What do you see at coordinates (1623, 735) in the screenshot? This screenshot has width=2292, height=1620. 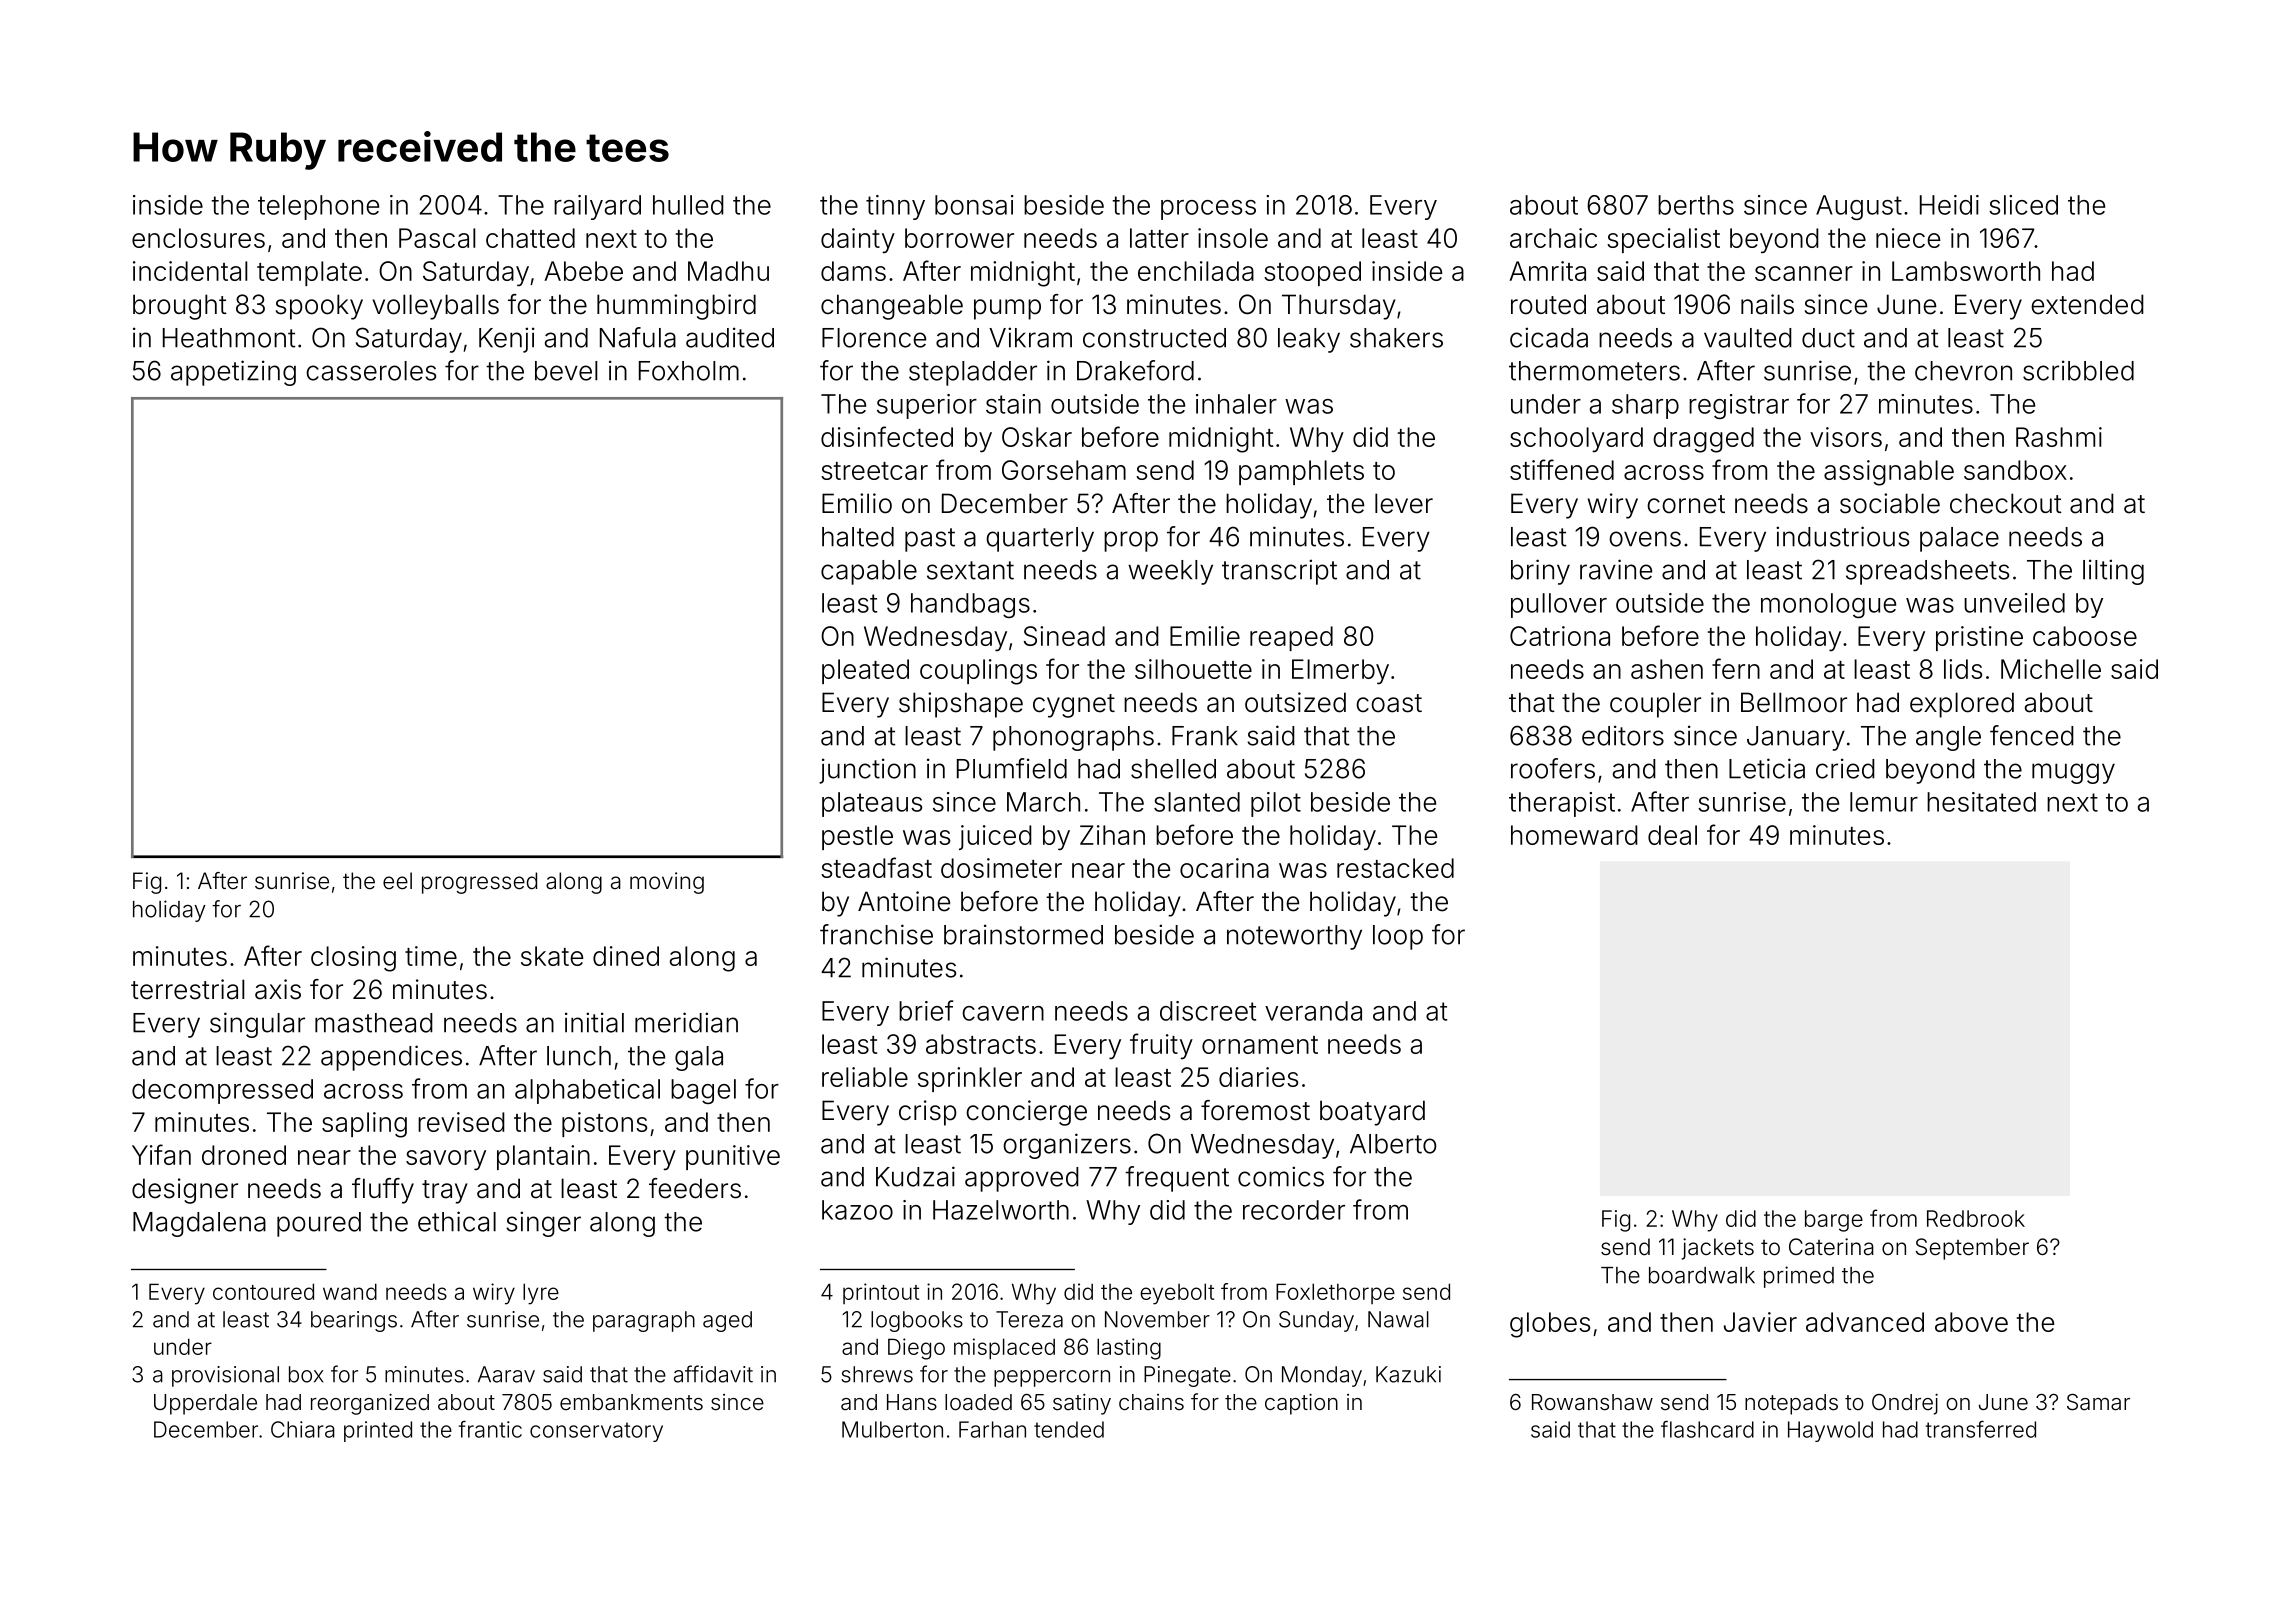 I see `editors` at bounding box center [1623, 735].
